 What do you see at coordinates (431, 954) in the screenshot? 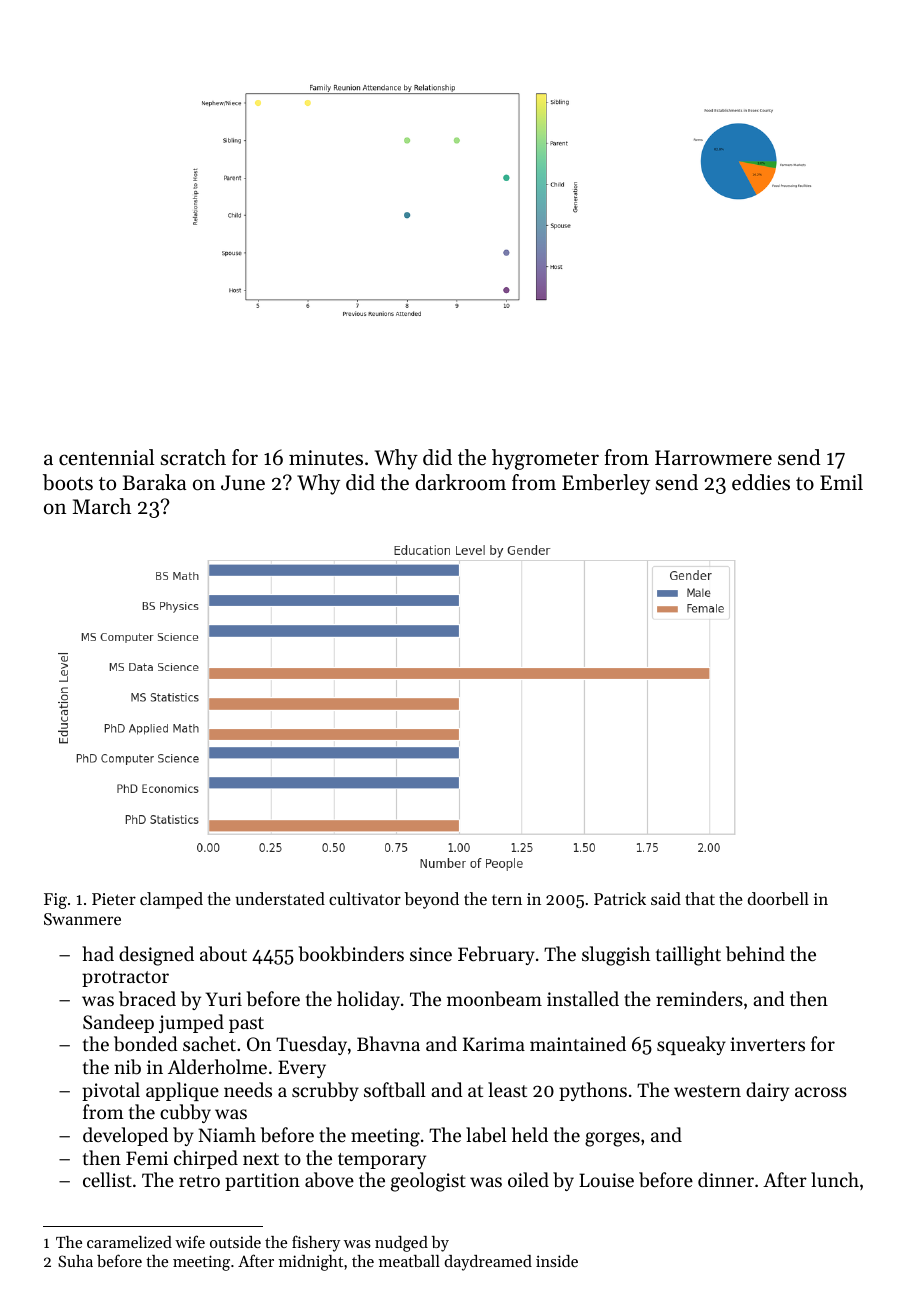
I see `since` at bounding box center [431, 954].
